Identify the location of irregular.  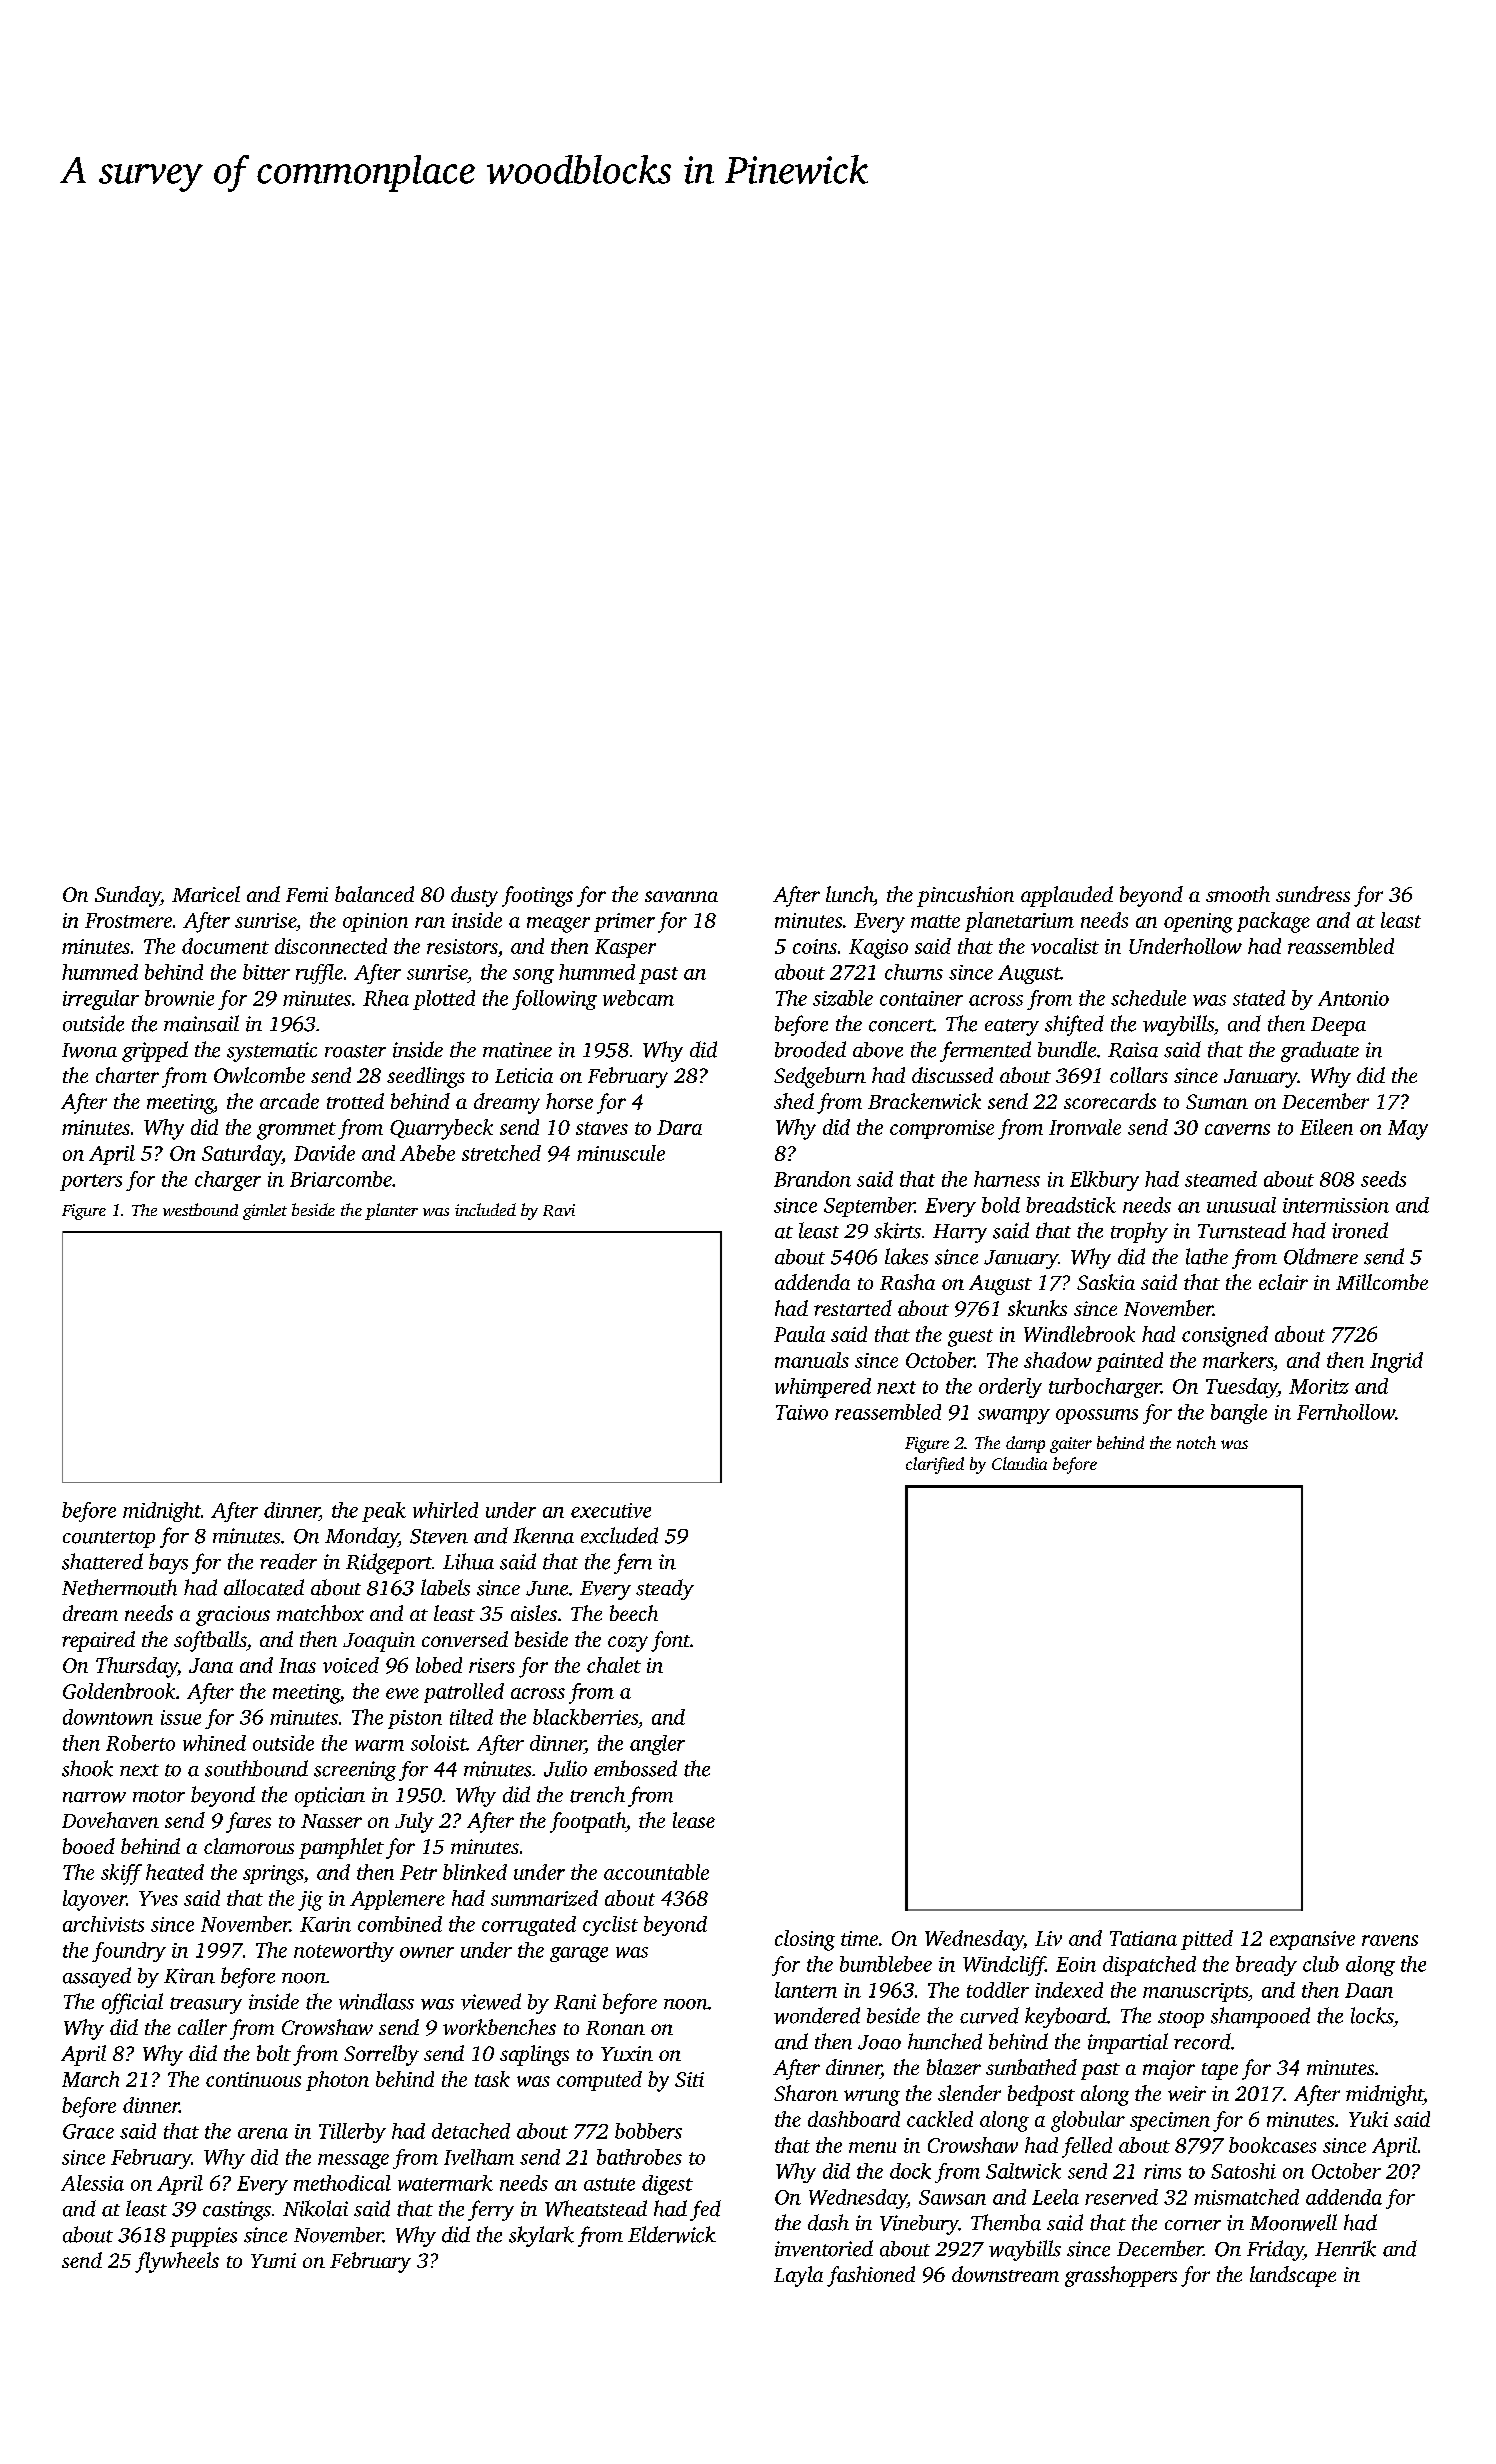
(101, 1000).
